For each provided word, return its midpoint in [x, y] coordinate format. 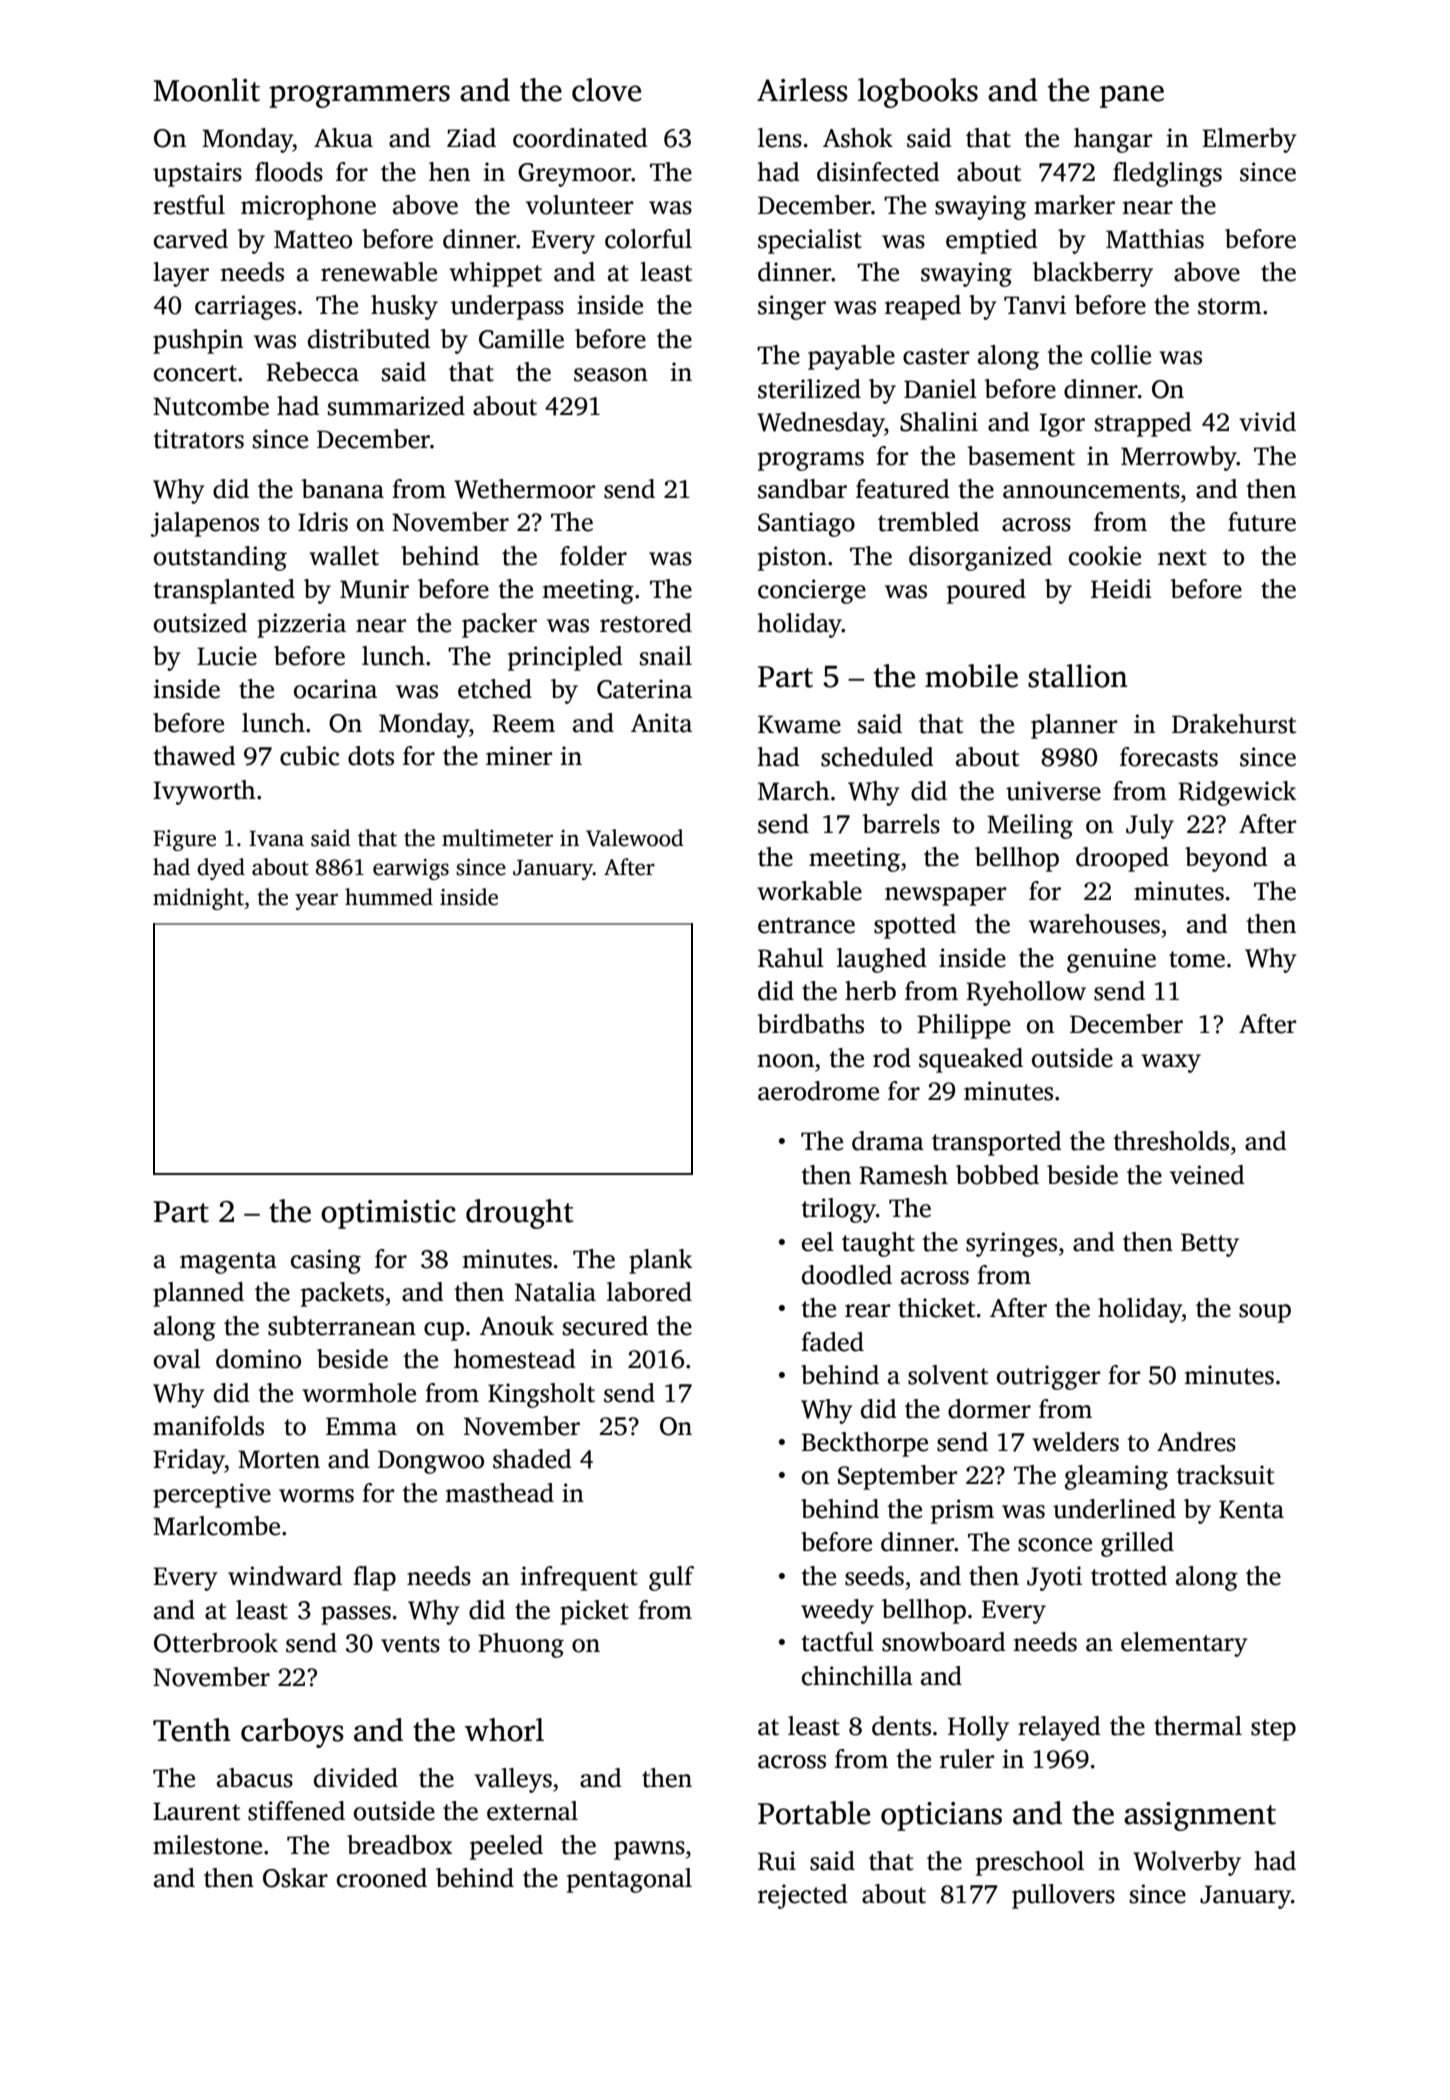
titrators [198, 439]
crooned [382, 1878]
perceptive [212, 1495]
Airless [802, 90]
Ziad [471, 138]
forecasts [1169, 757]
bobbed [997, 1175]
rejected [803, 1896]
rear [867, 1311]
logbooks [918, 93]
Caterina [644, 689]
